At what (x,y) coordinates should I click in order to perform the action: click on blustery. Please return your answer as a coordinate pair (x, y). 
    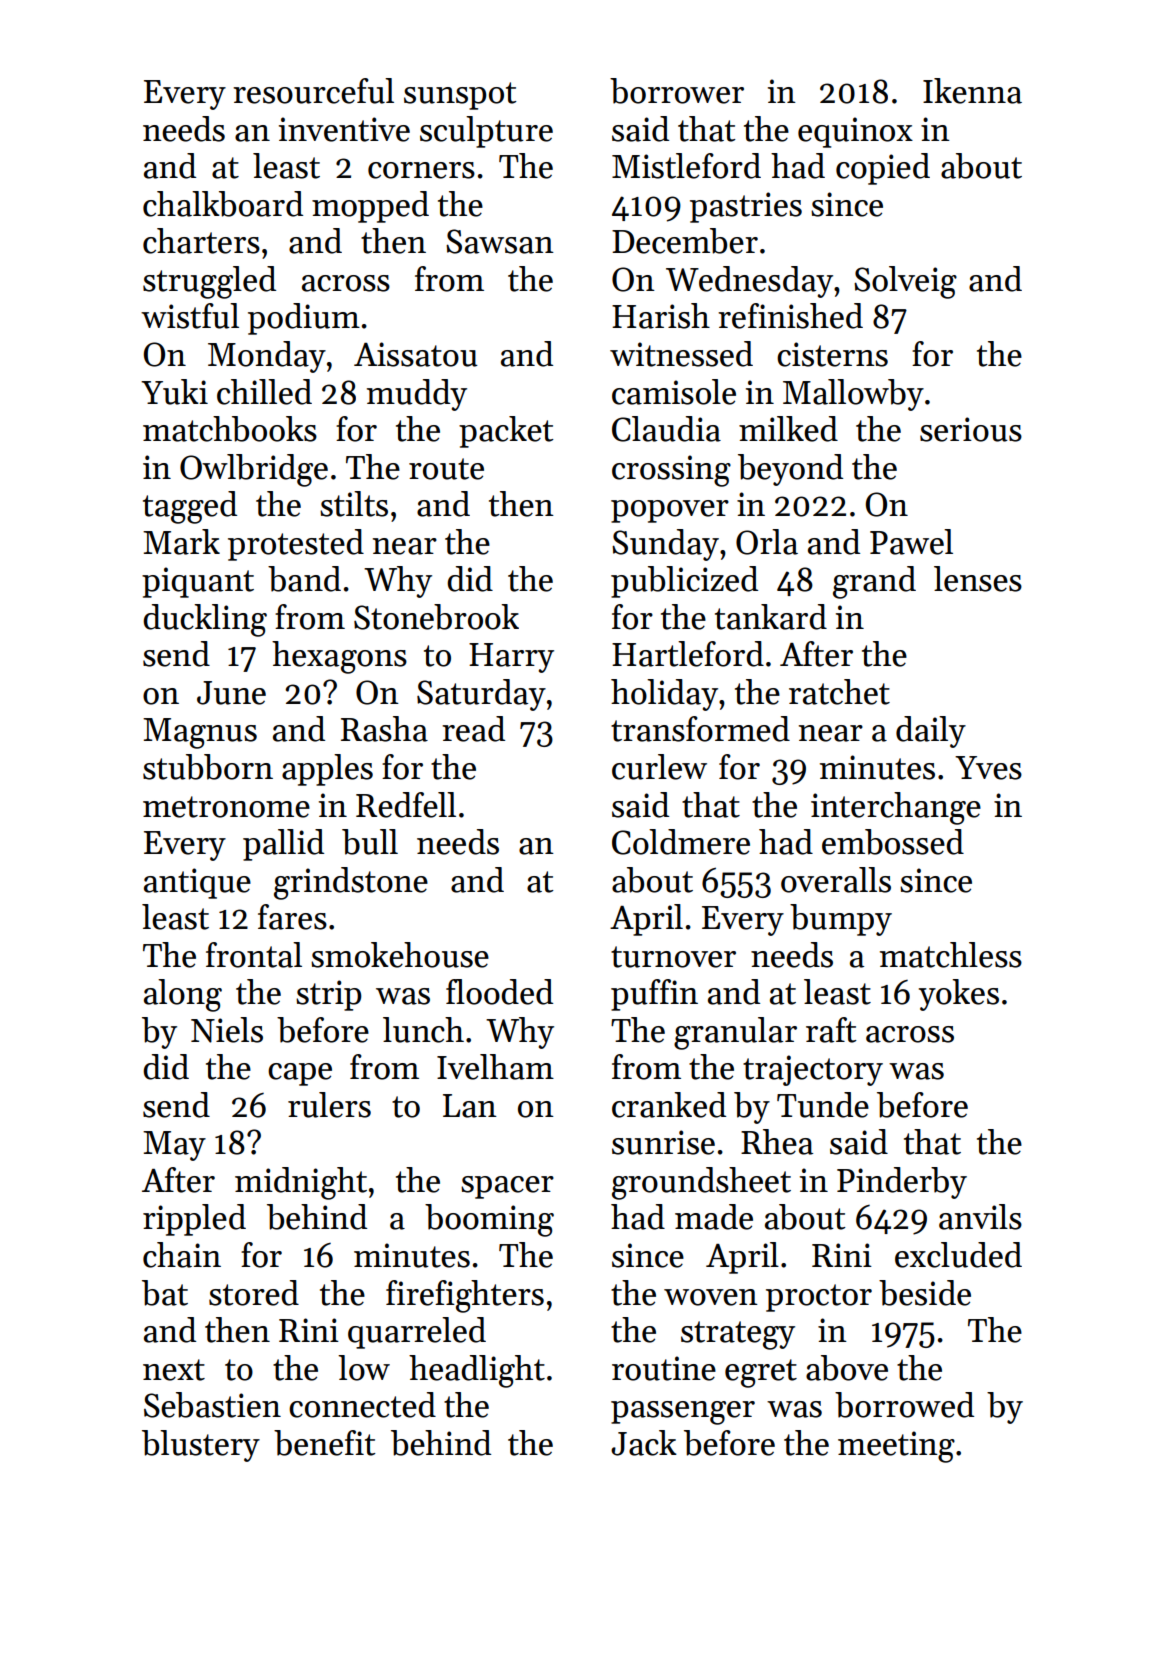
    Looking at the image, I should click on (201, 1446).
